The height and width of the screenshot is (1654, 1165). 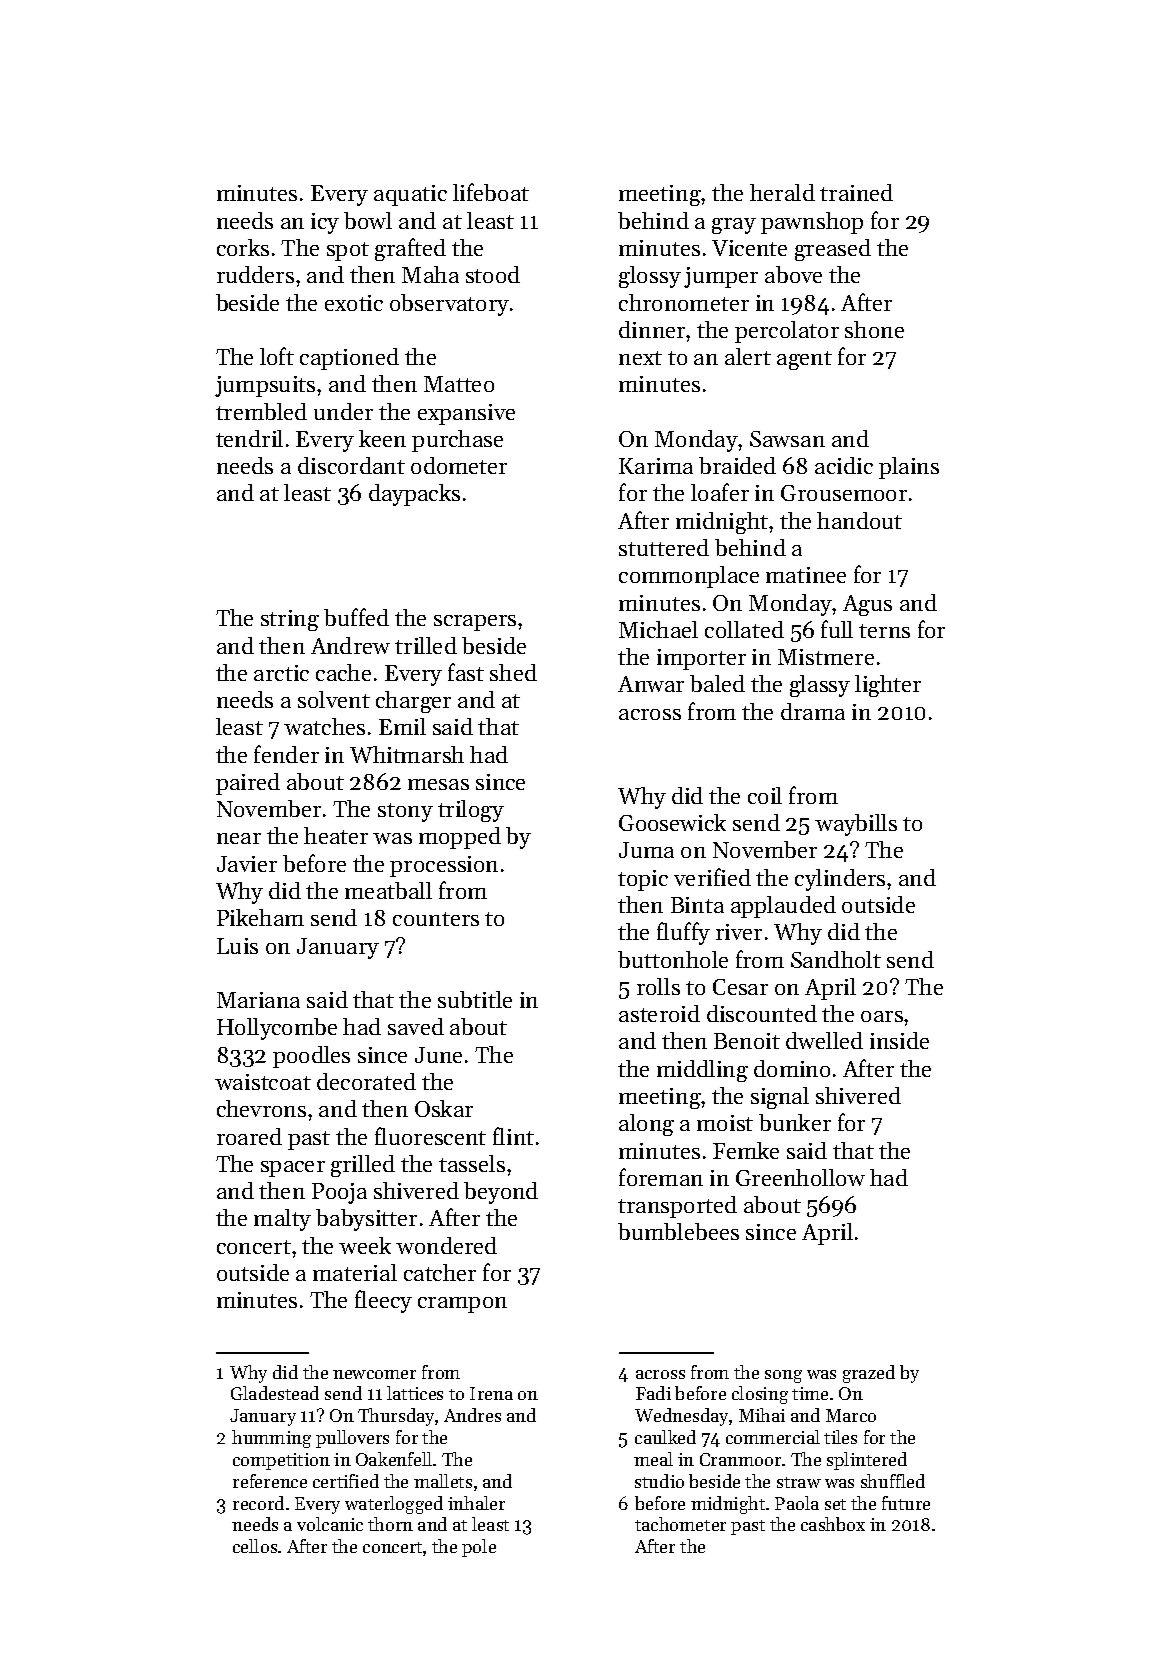 What do you see at coordinates (239, 838) in the screenshot?
I see `near` at bounding box center [239, 838].
